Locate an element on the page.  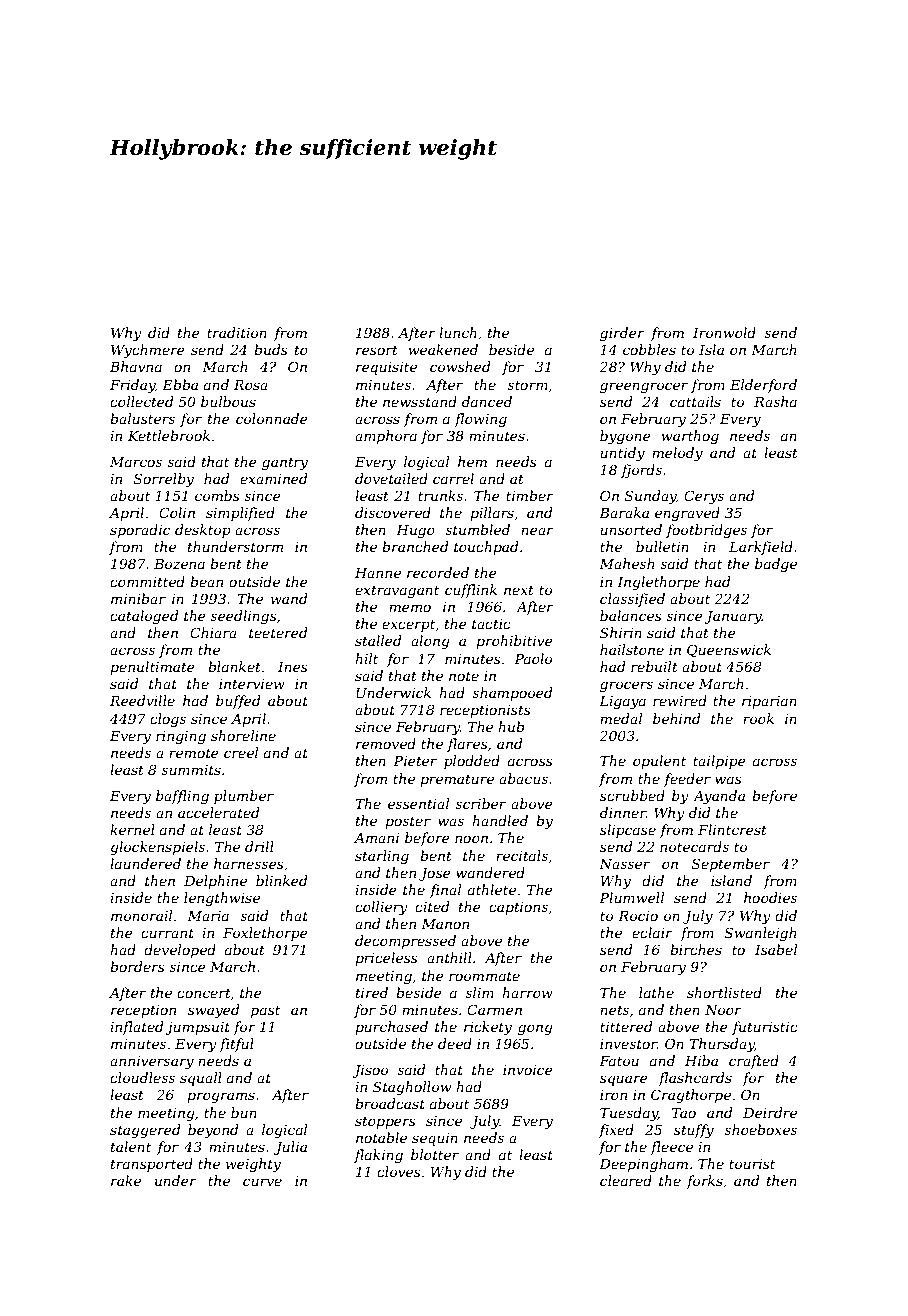
tradition is located at coordinates (237, 332).
